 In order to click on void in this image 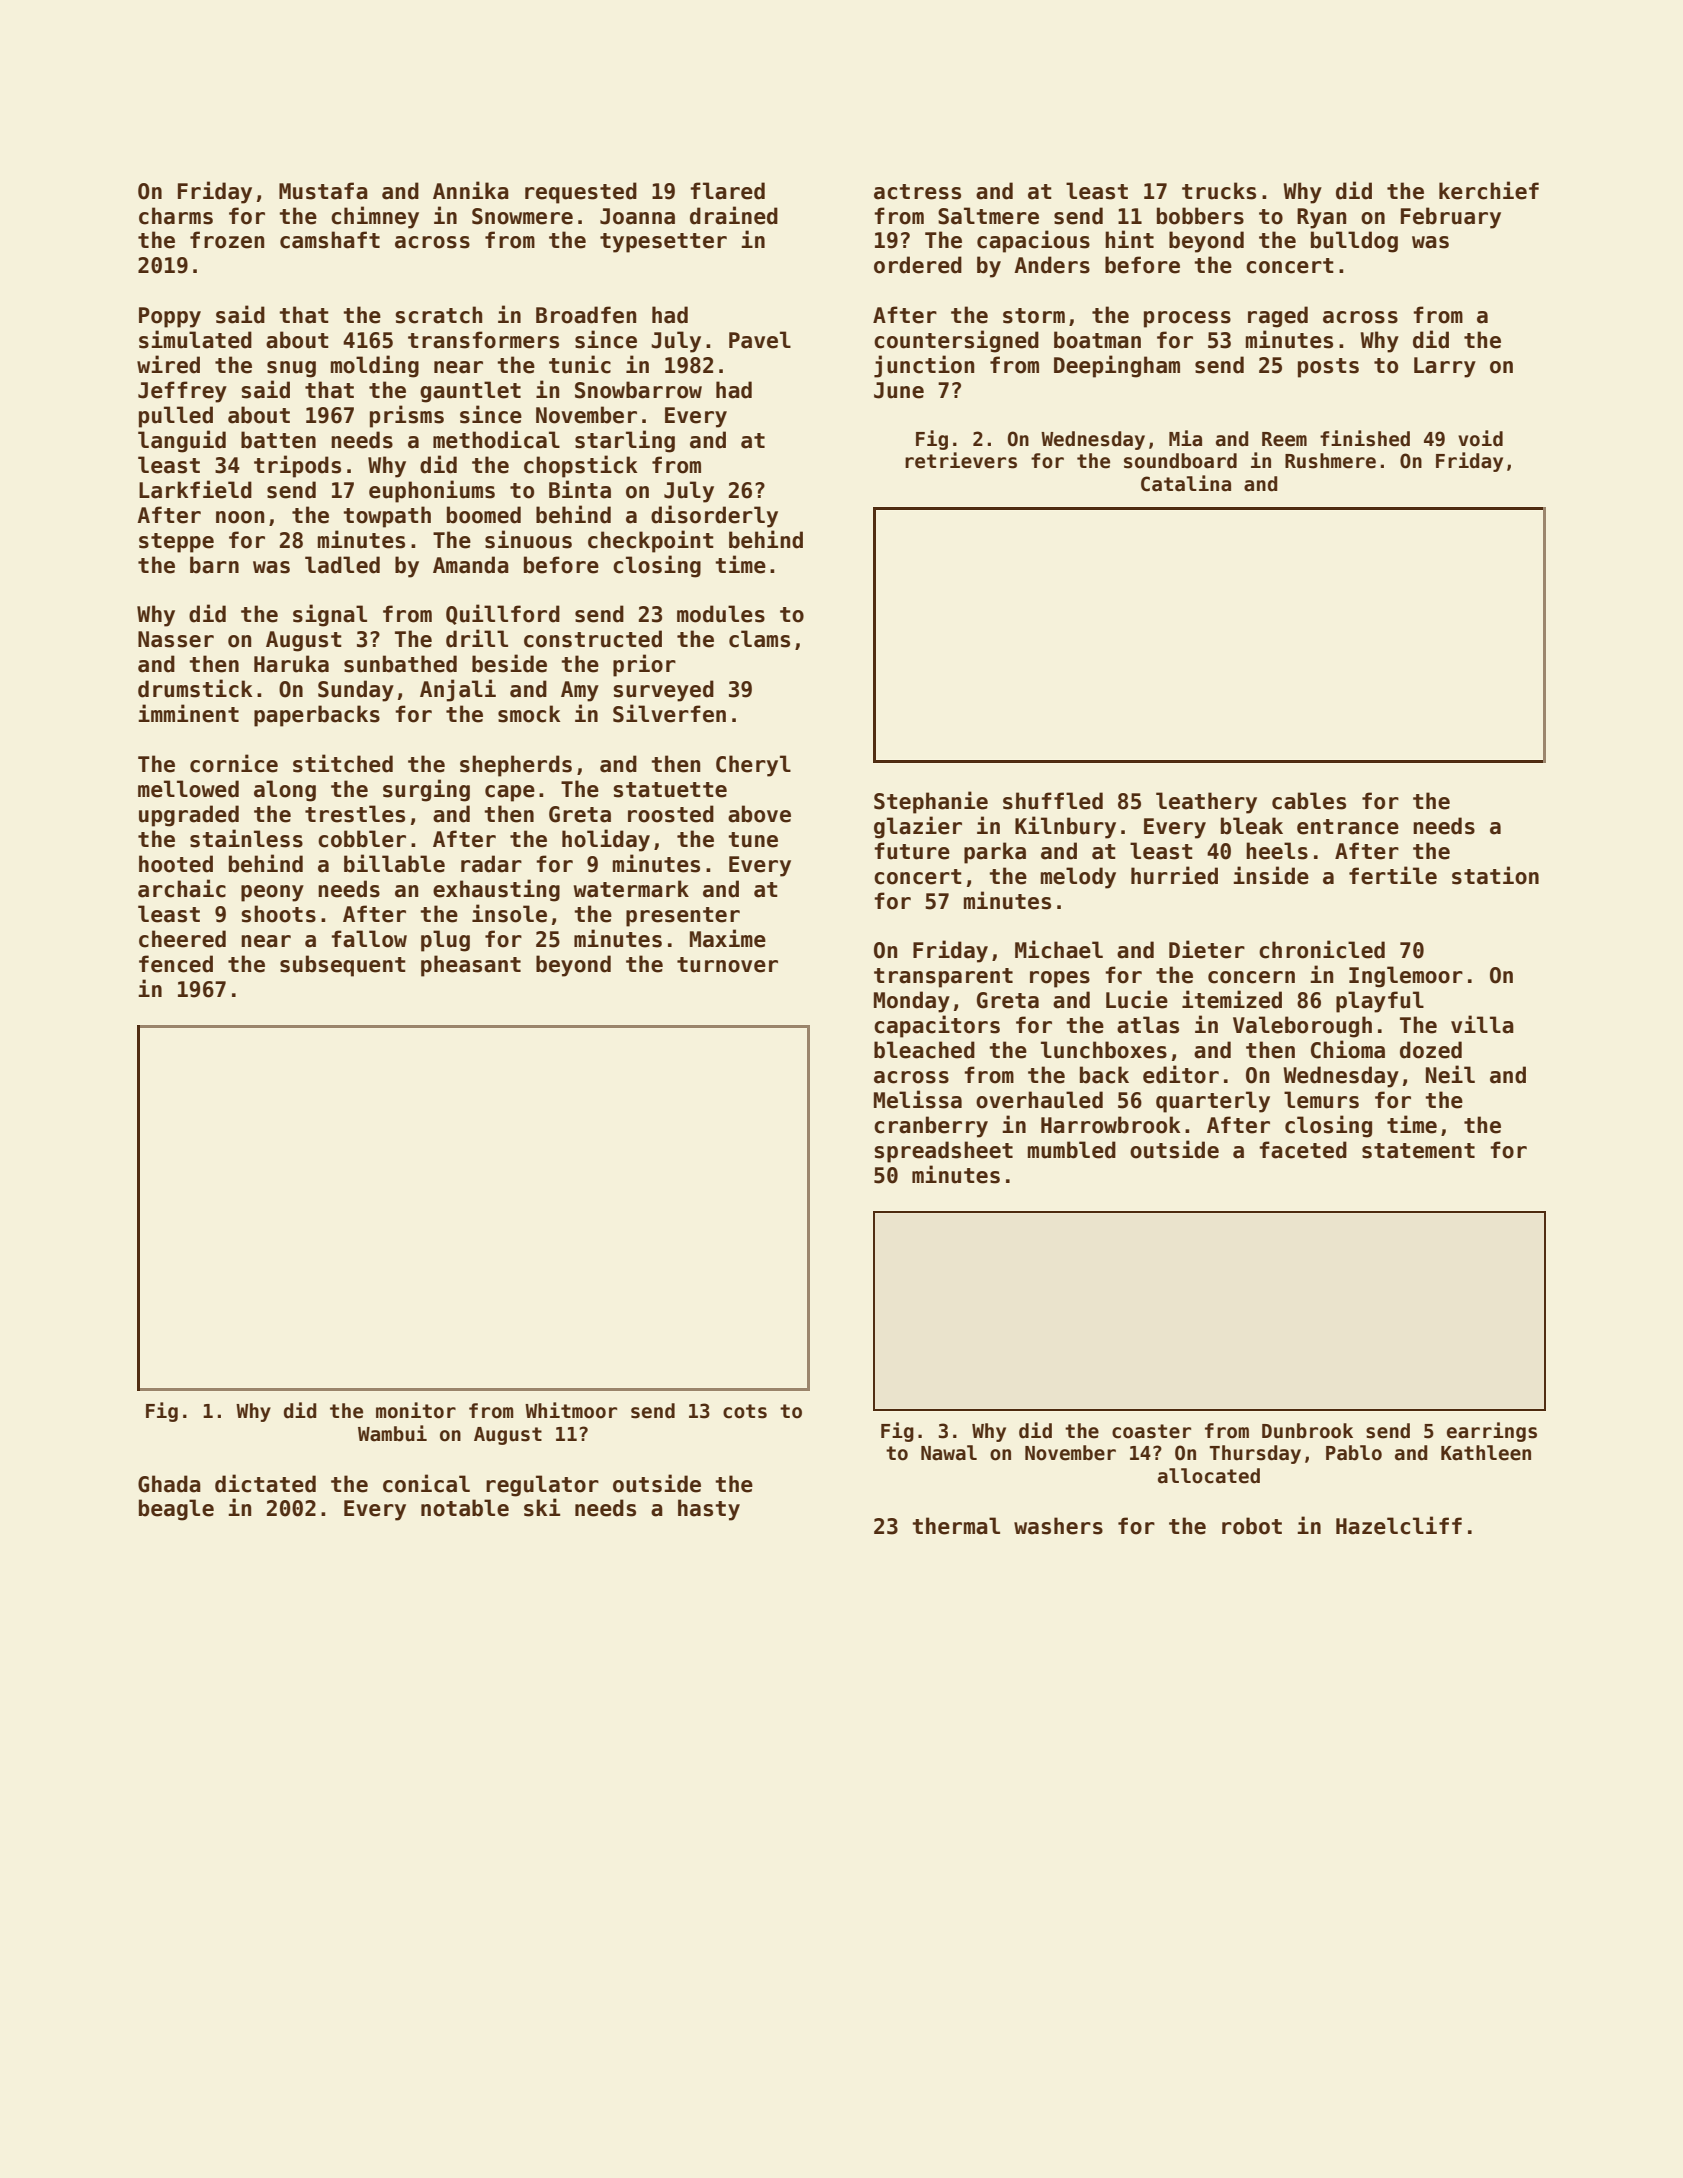, I will do `click(1480, 438)`.
